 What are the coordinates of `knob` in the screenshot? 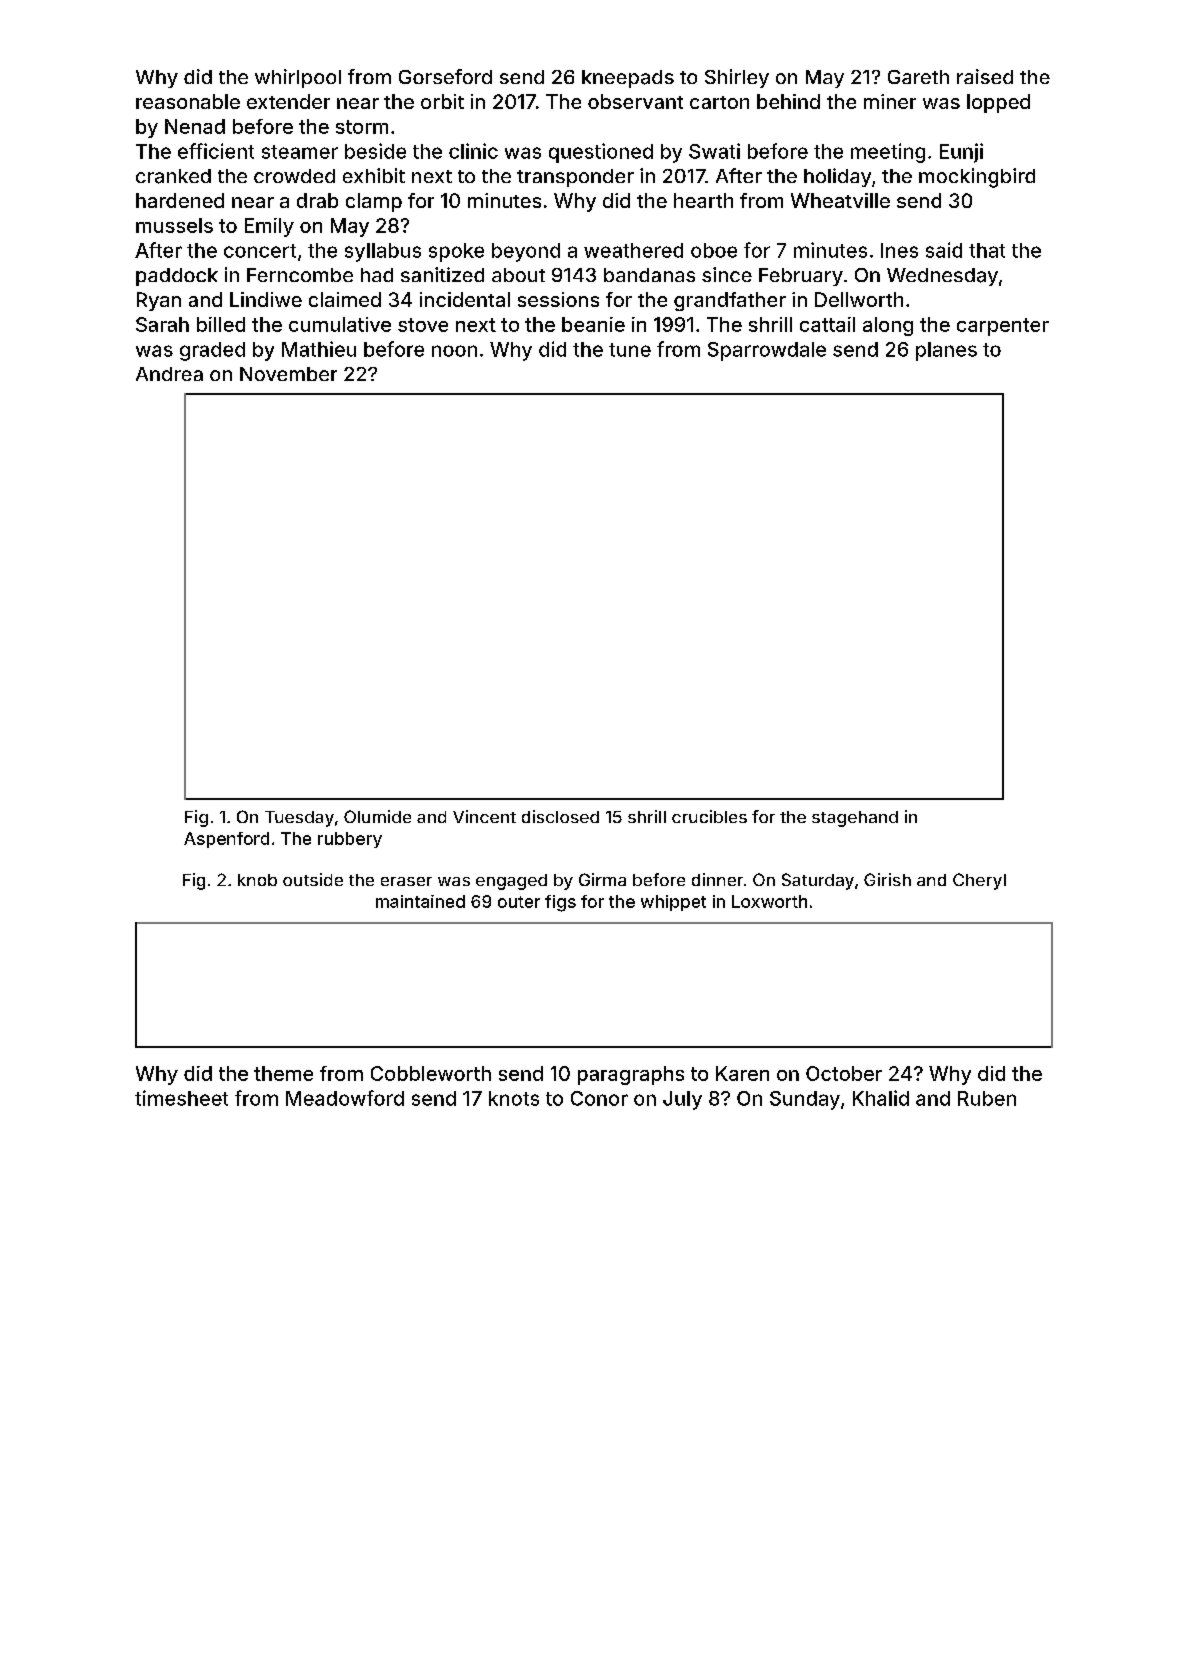 It's located at (257, 880).
